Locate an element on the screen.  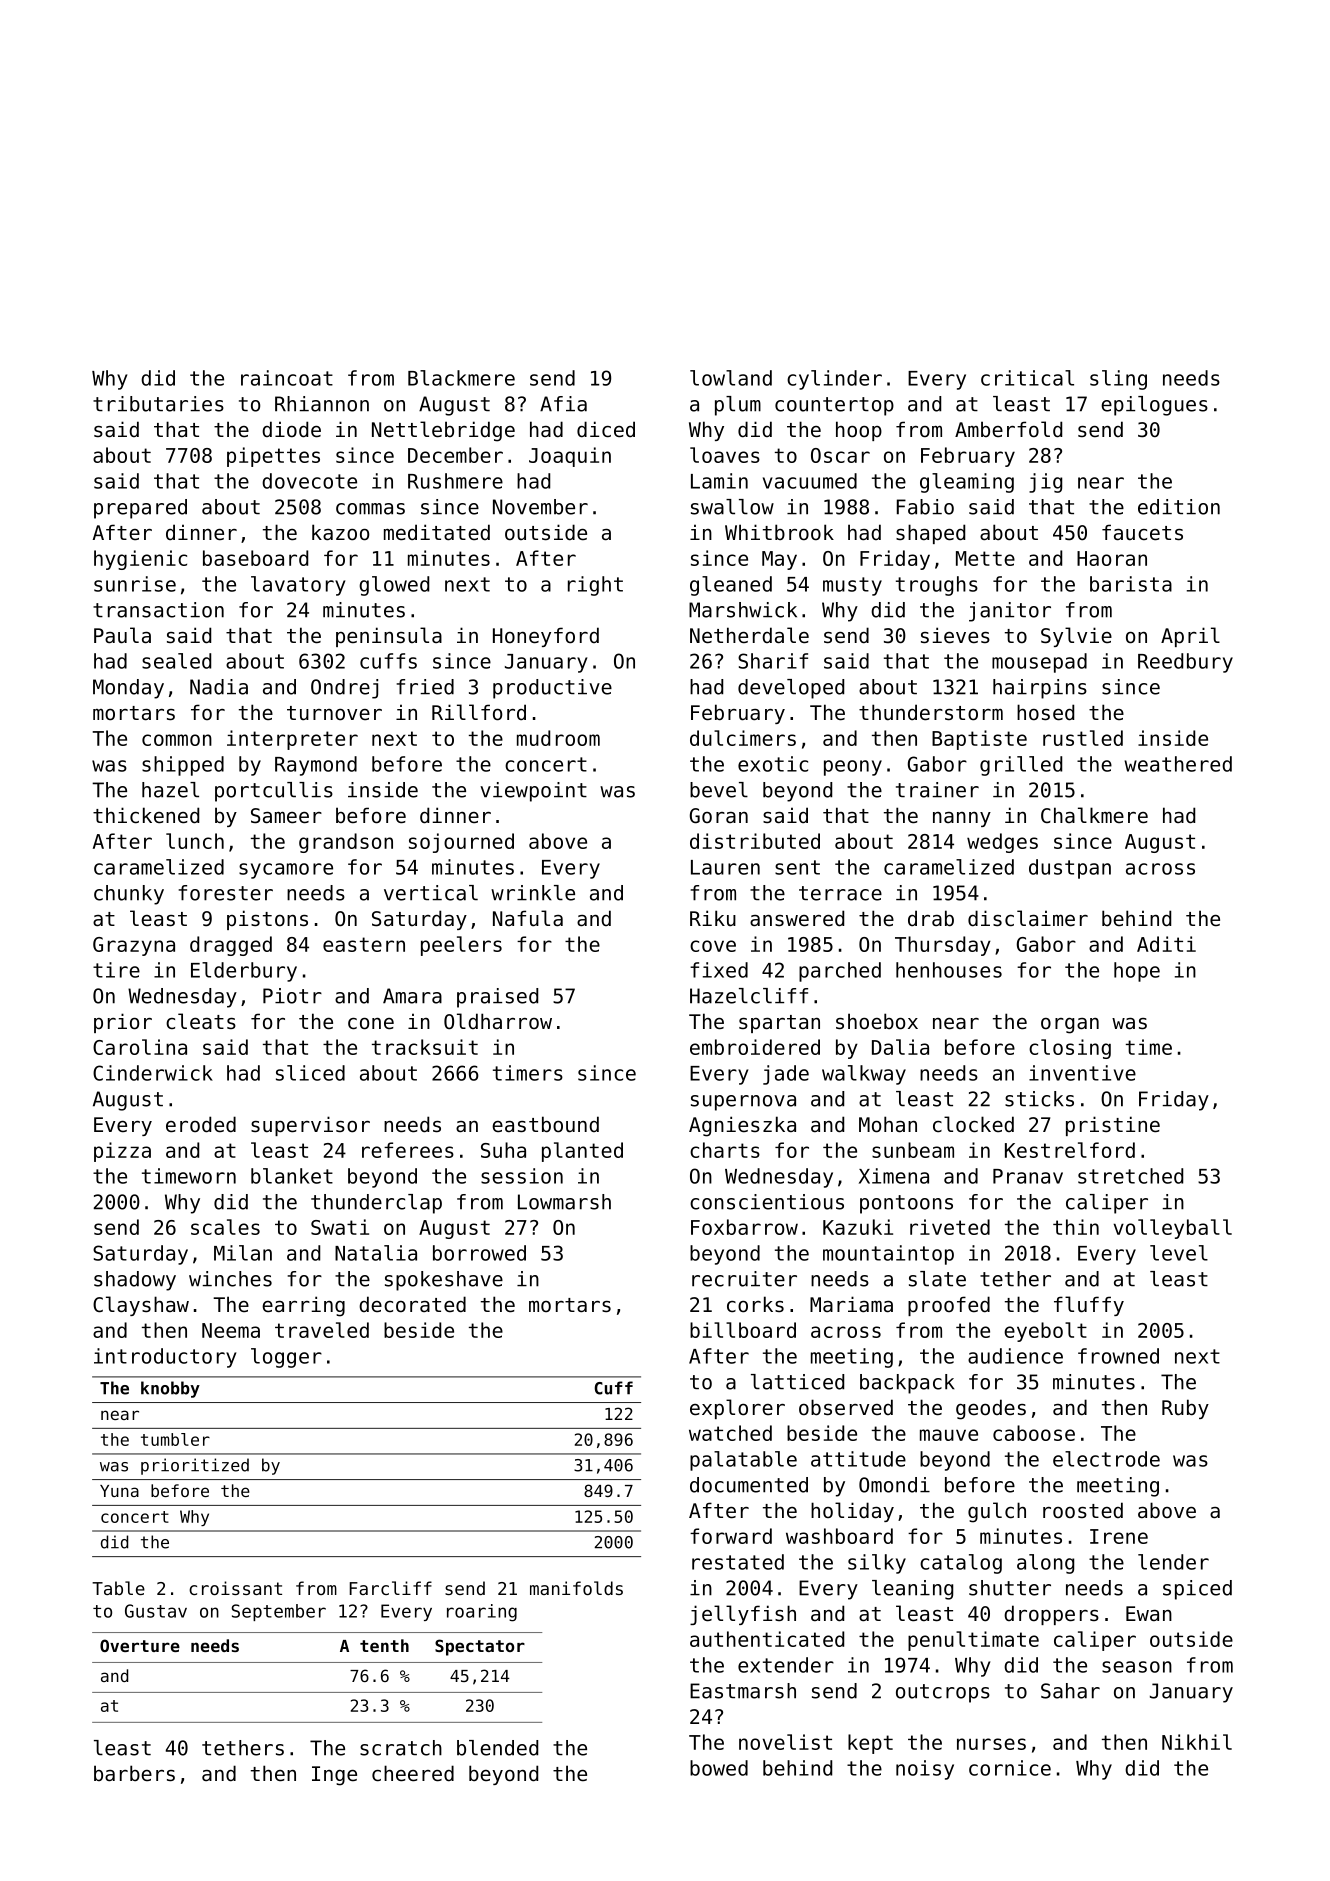
Ewan is located at coordinates (1149, 1613).
